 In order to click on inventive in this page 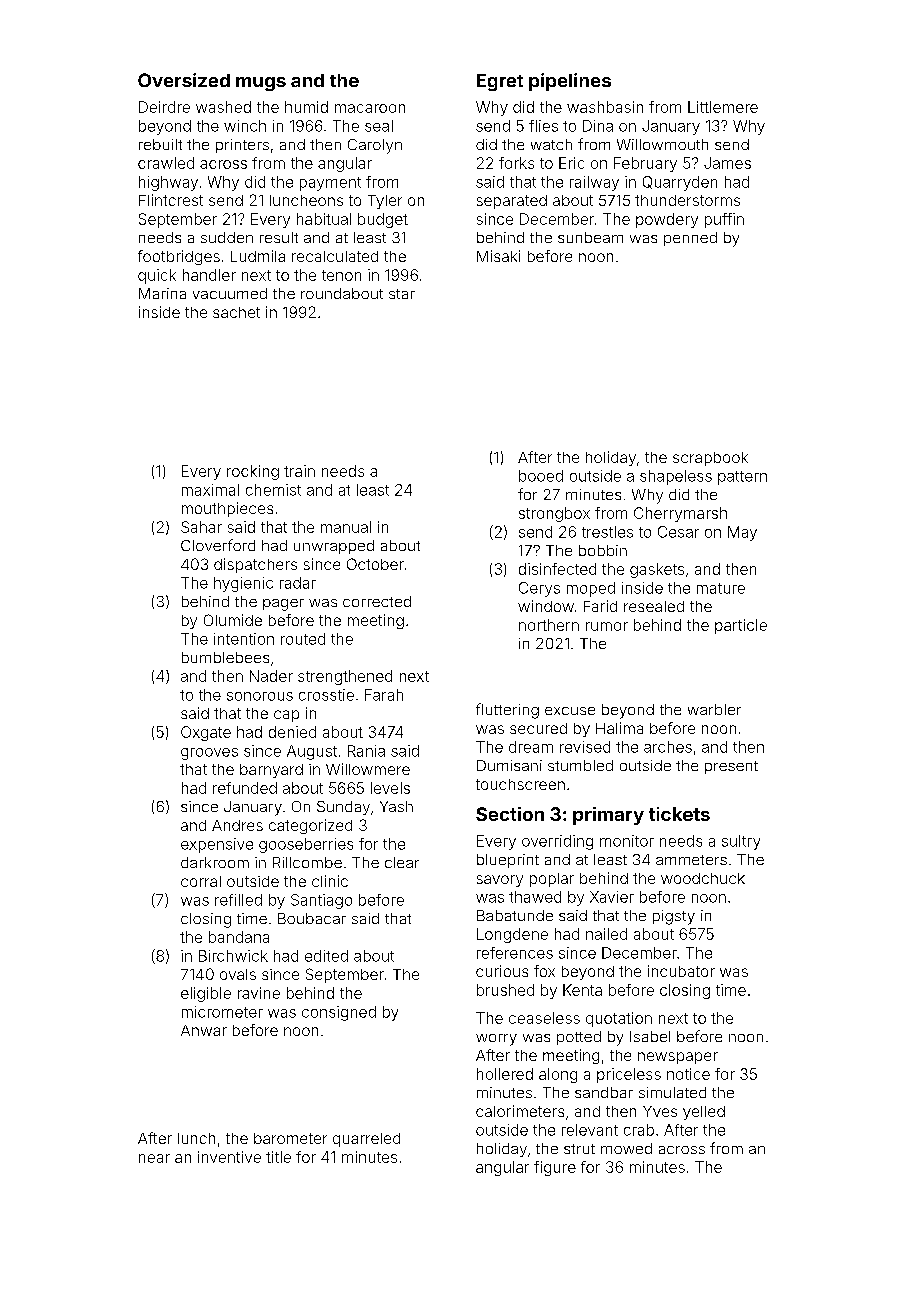, I will do `click(229, 1157)`.
